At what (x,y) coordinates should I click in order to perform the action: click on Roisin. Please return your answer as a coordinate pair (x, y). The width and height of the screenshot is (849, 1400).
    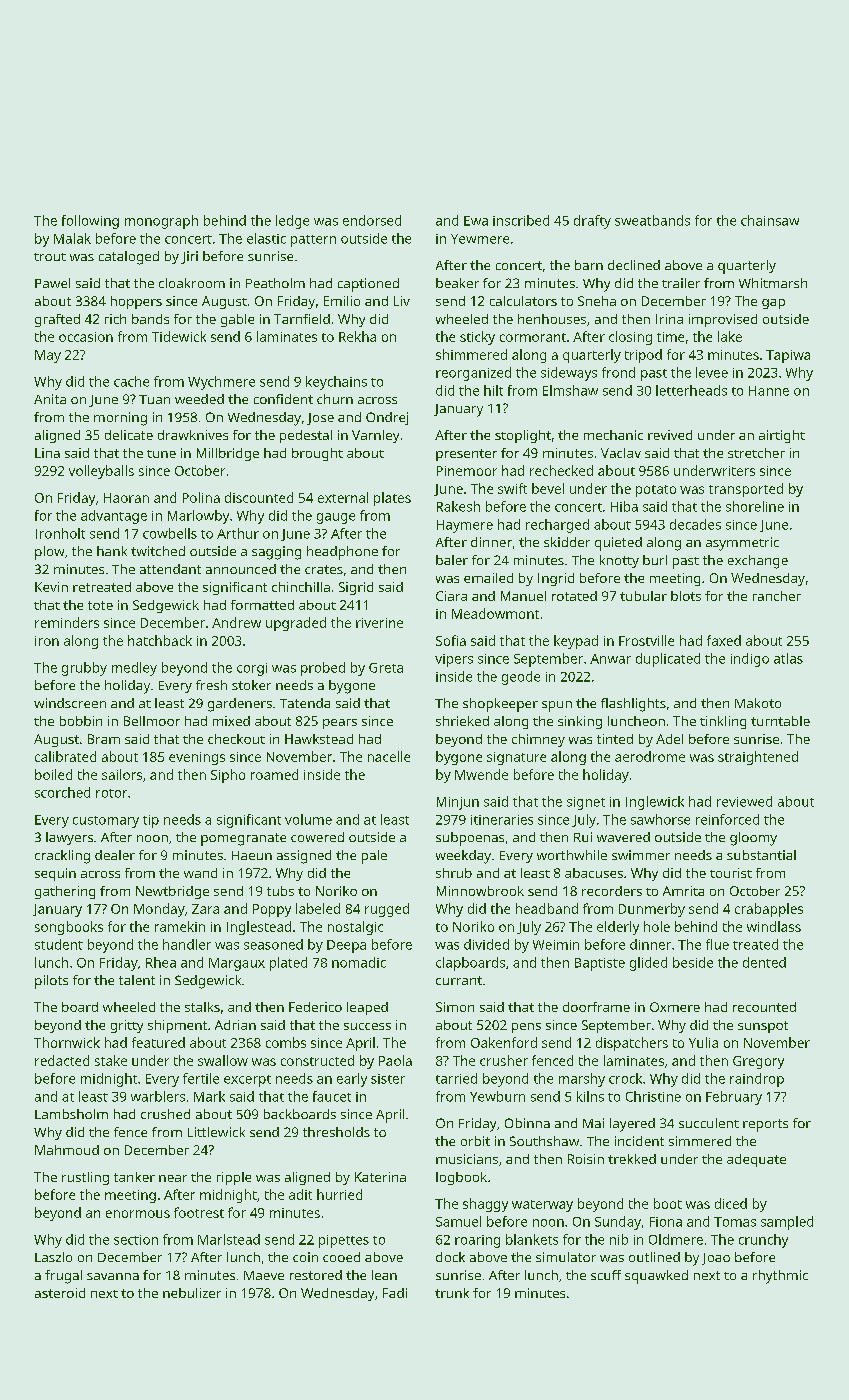
    Looking at the image, I should click on (586, 1159).
